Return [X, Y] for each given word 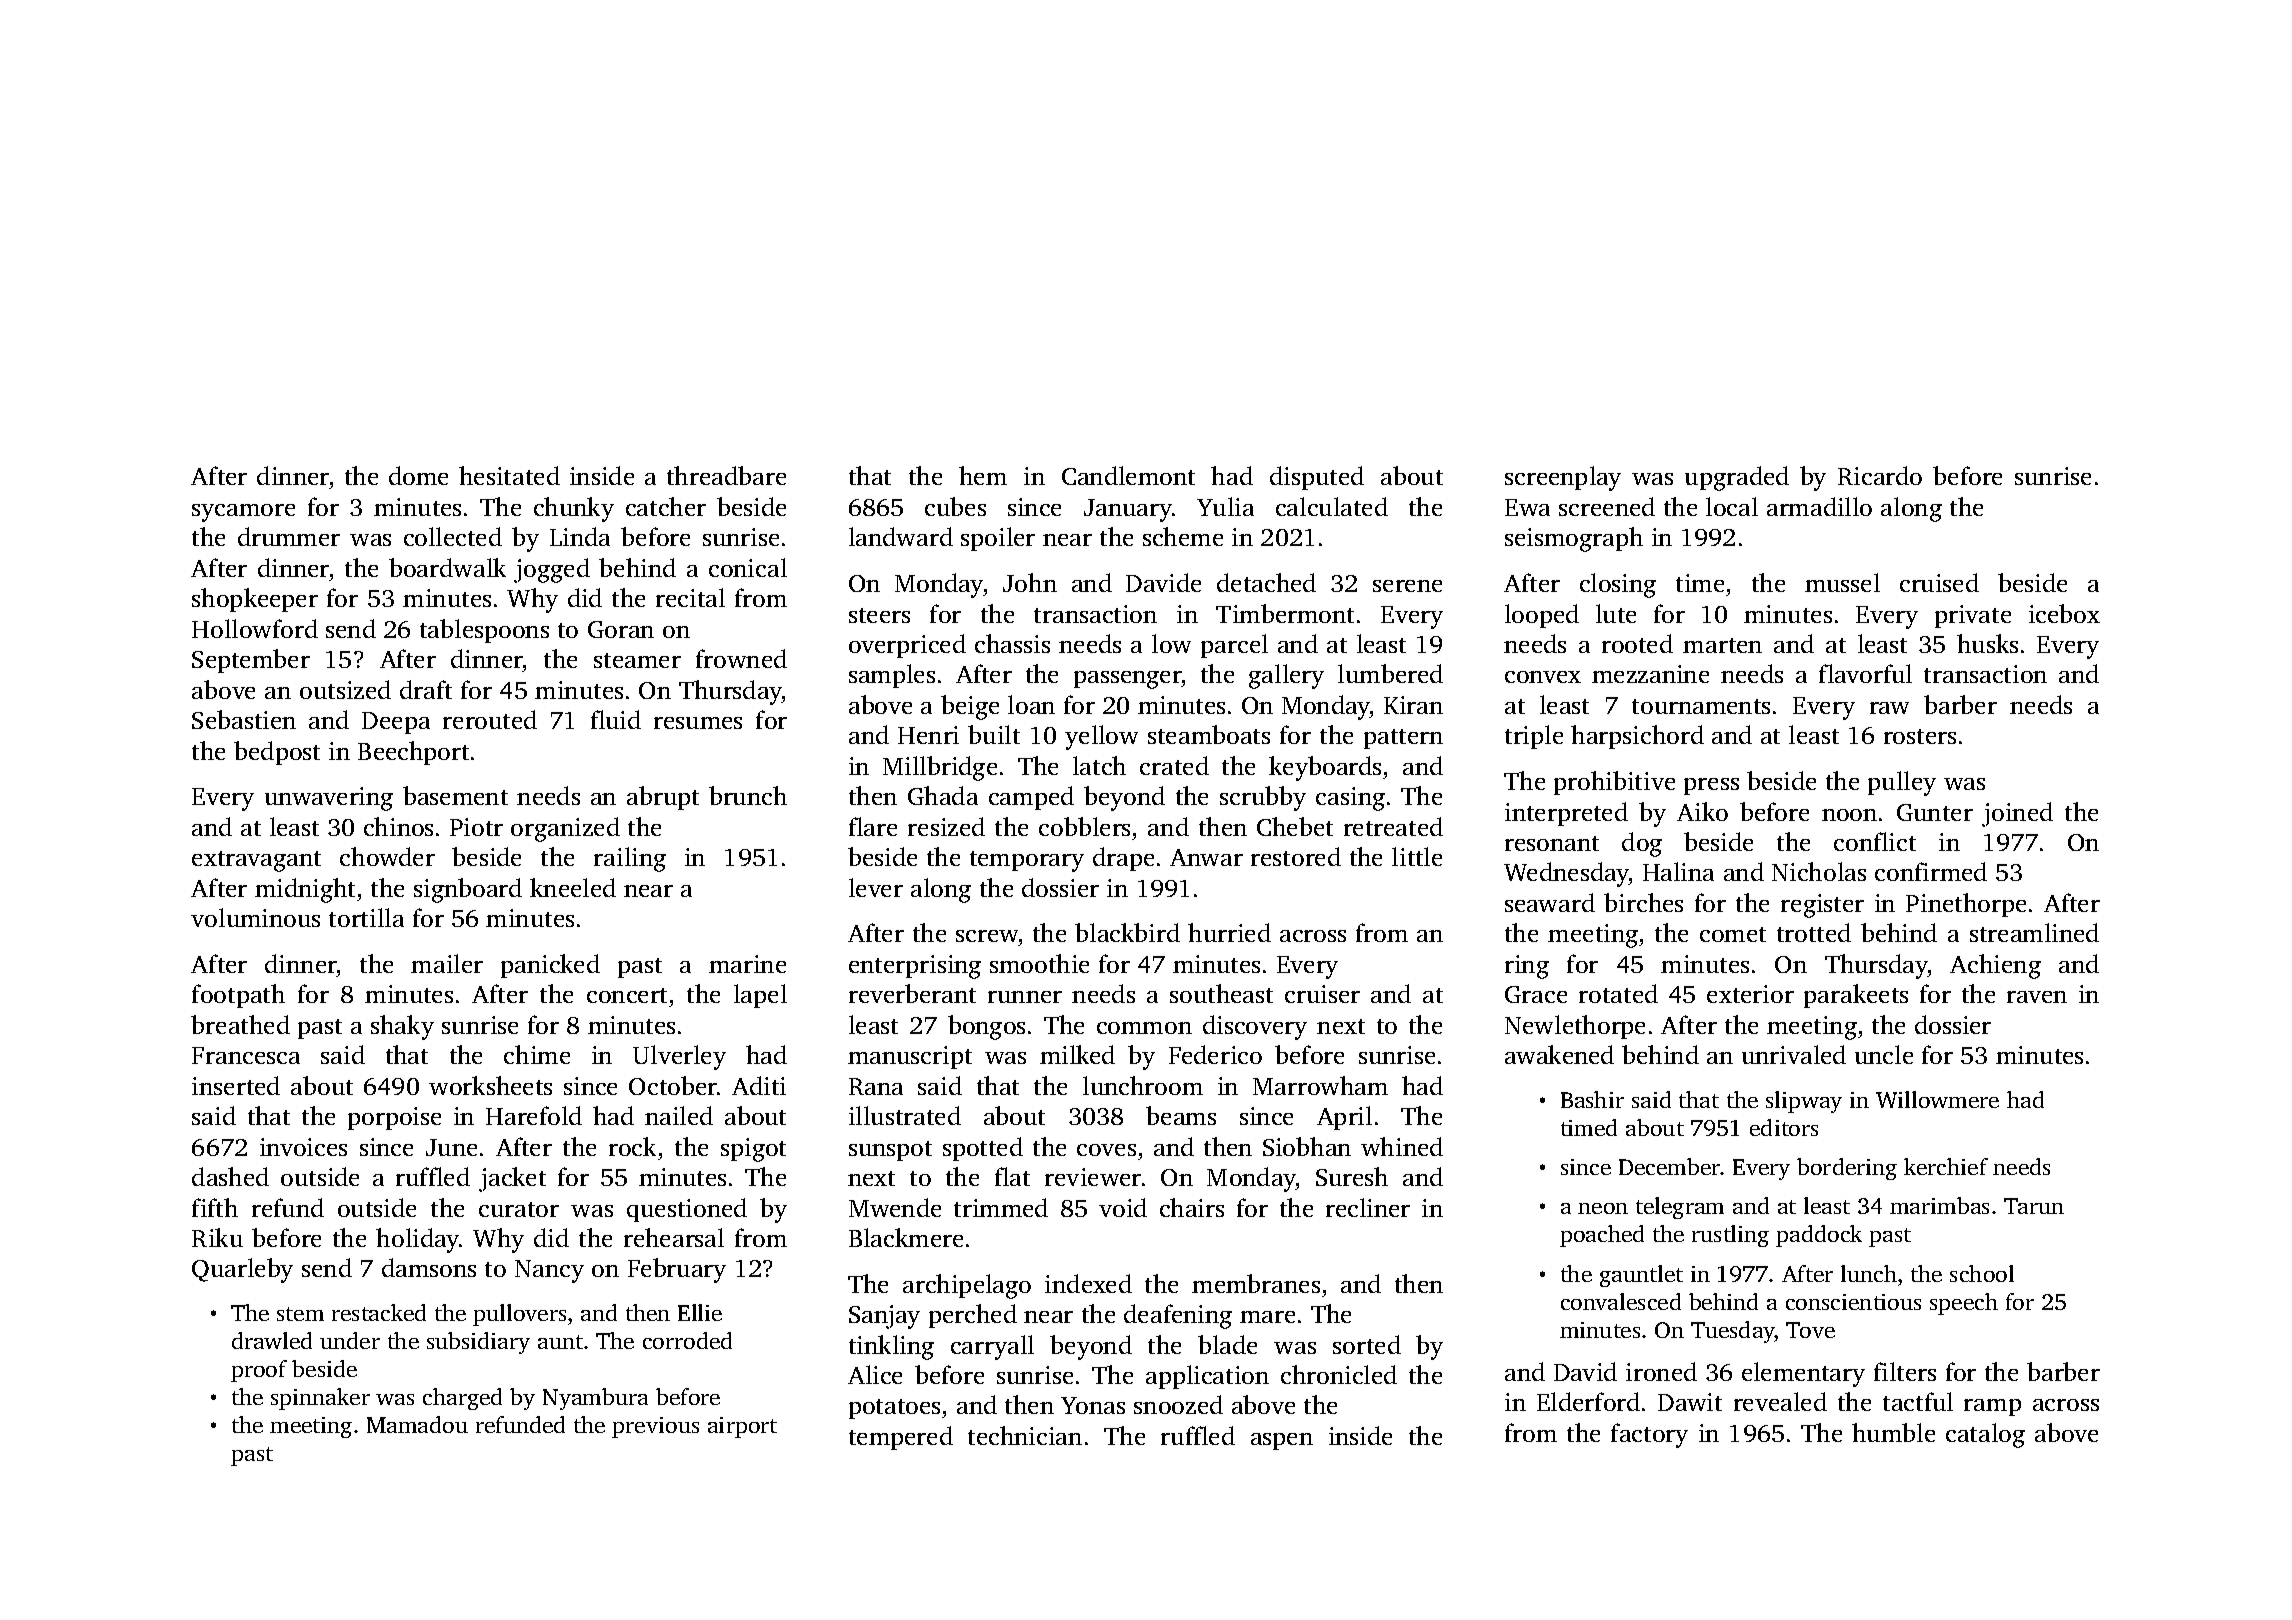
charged [462, 1399]
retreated [1393, 826]
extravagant [256, 861]
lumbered [1390, 673]
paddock [1819, 1236]
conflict [1875, 841]
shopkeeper [255, 600]
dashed [230, 1176]
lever [876, 887]
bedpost [277, 753]
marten [1722, 645]
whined [1402, 1146]
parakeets [1856, 996]
